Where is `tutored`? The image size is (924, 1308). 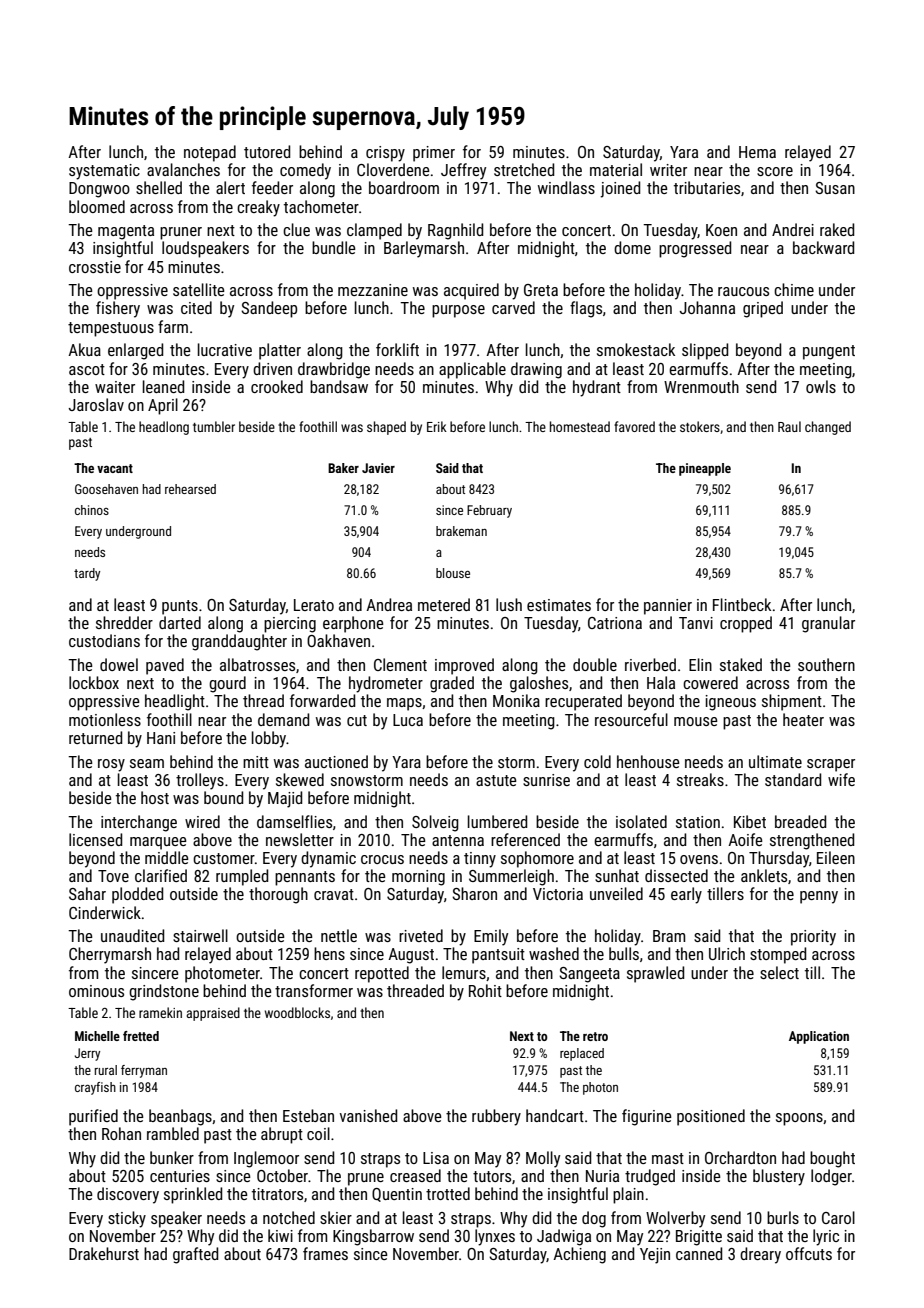 tutored is located at coordinates (267, 151).
